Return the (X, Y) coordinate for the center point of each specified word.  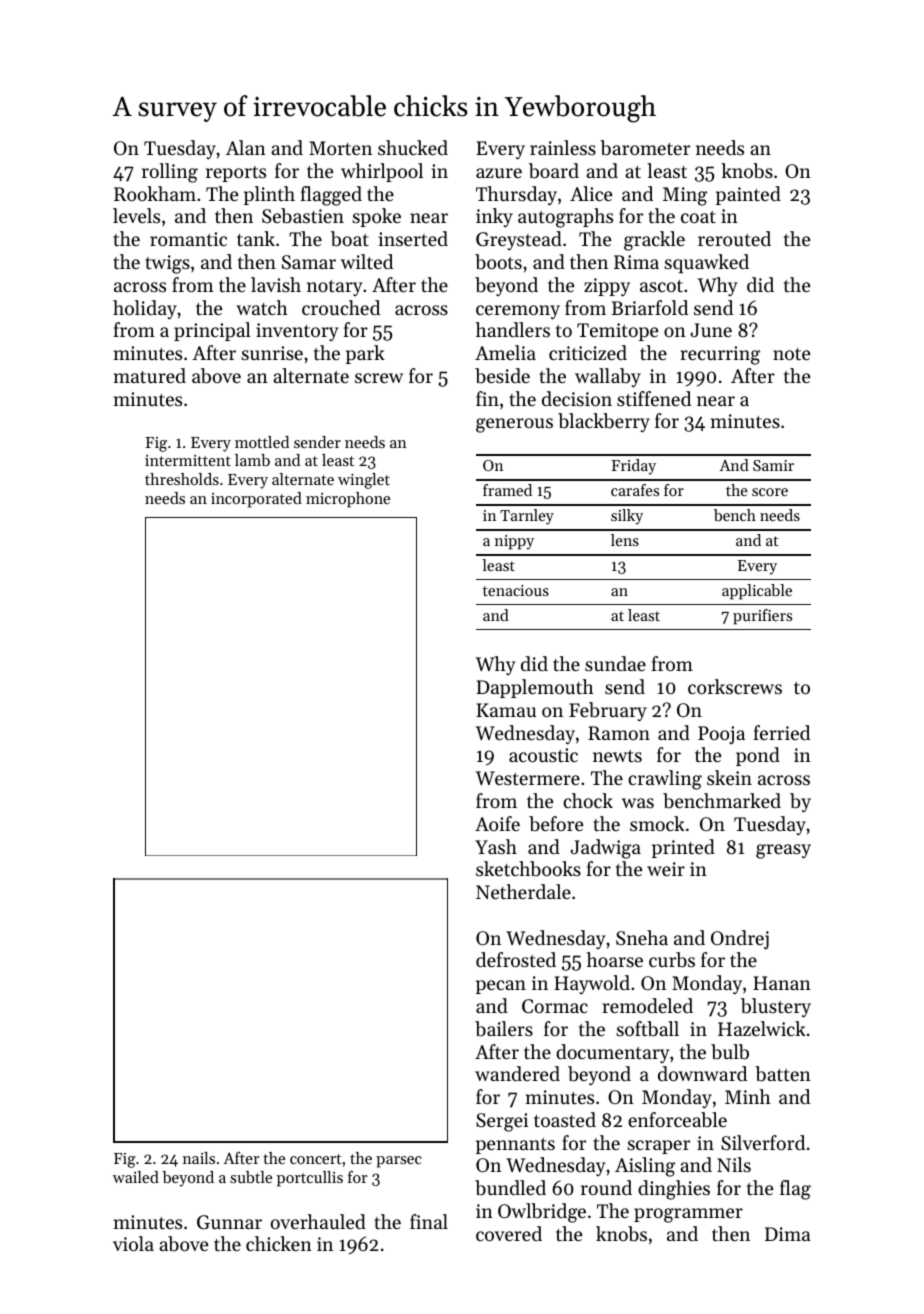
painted (748, 195)
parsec (398, 1162)
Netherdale (523, 891)
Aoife (497, 823)
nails (199, 1158)
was (638, 803)
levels (136, 215)
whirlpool (382, 172)
